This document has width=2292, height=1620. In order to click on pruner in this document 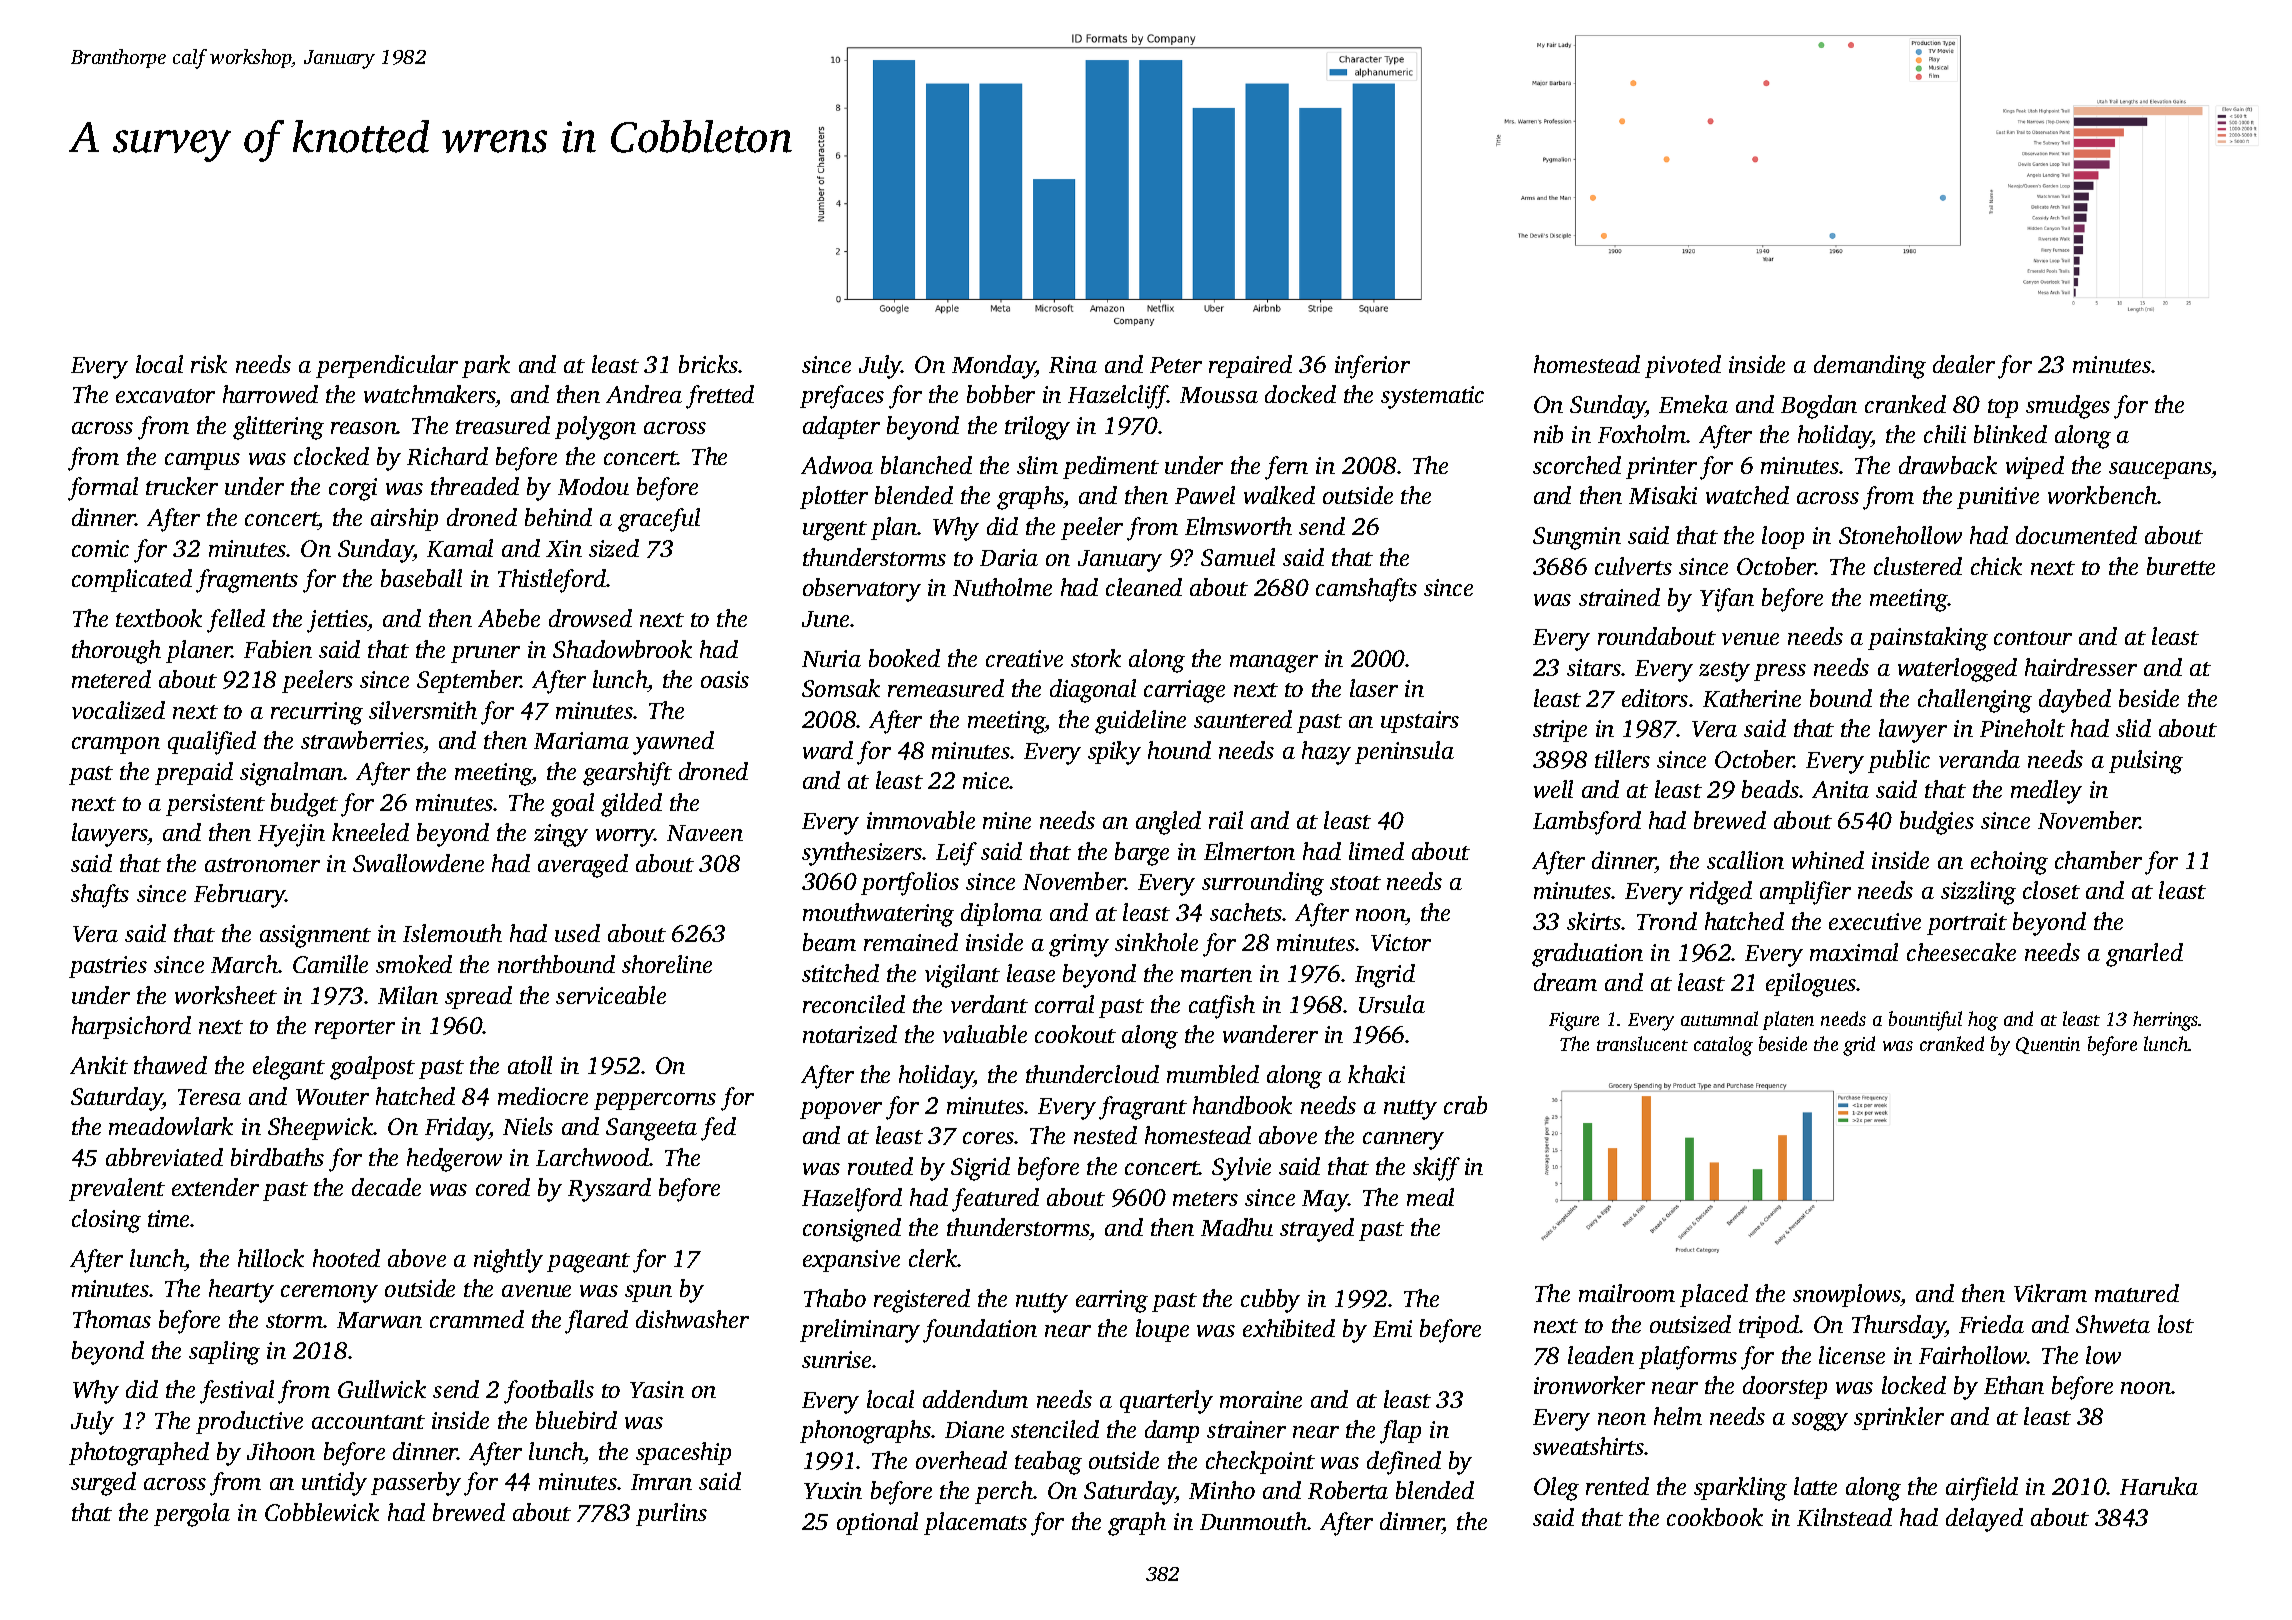, I will do `click(485, 654)`.
